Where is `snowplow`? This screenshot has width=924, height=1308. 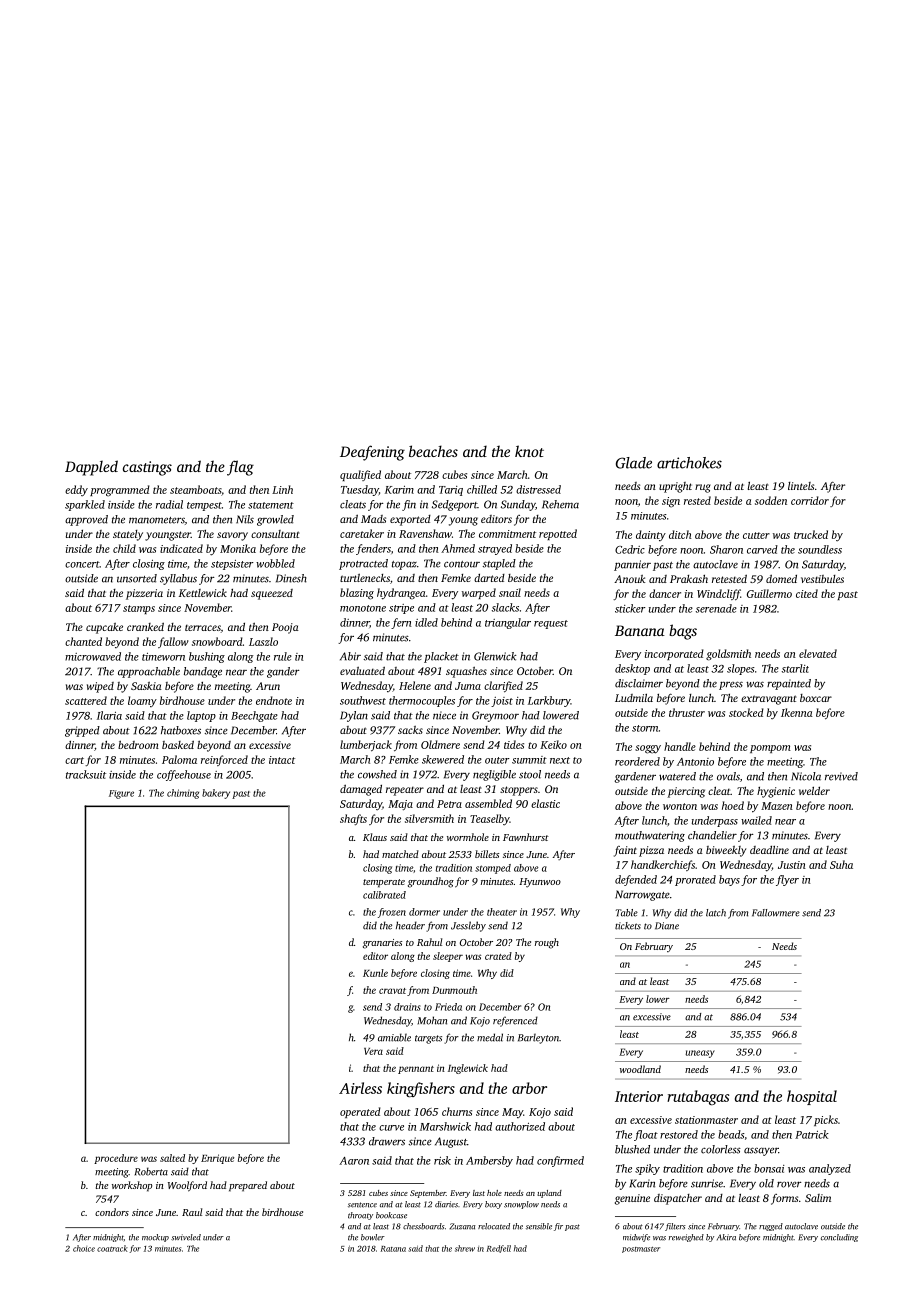 snowplow is located at coordinates (521, 1205).
